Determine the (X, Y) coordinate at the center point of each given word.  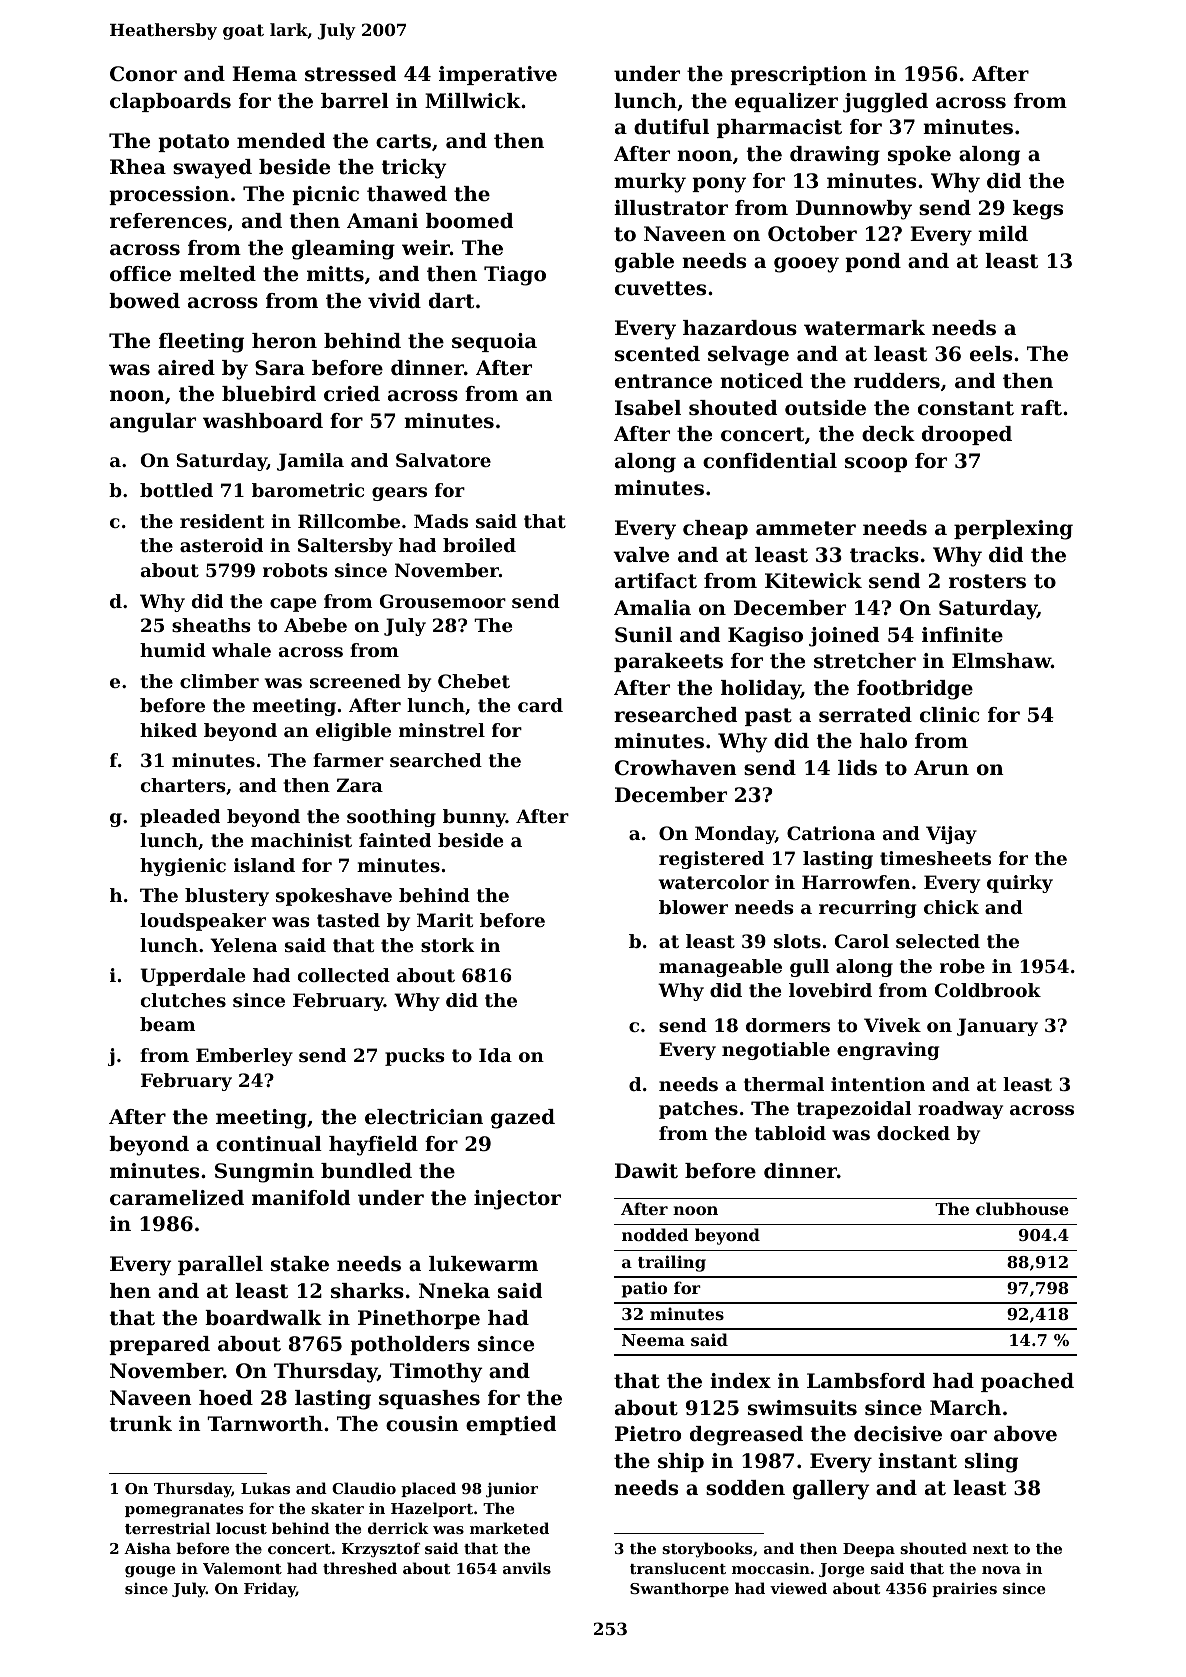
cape (293, 605)
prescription (798, 75)
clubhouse (1022, 1208)
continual (269, 1144)
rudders (897, 381)
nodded (655, 1234)
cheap (715, 529)
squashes (429, 1399)
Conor (143, 74)
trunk (141, 1424)
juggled (885, 103)
